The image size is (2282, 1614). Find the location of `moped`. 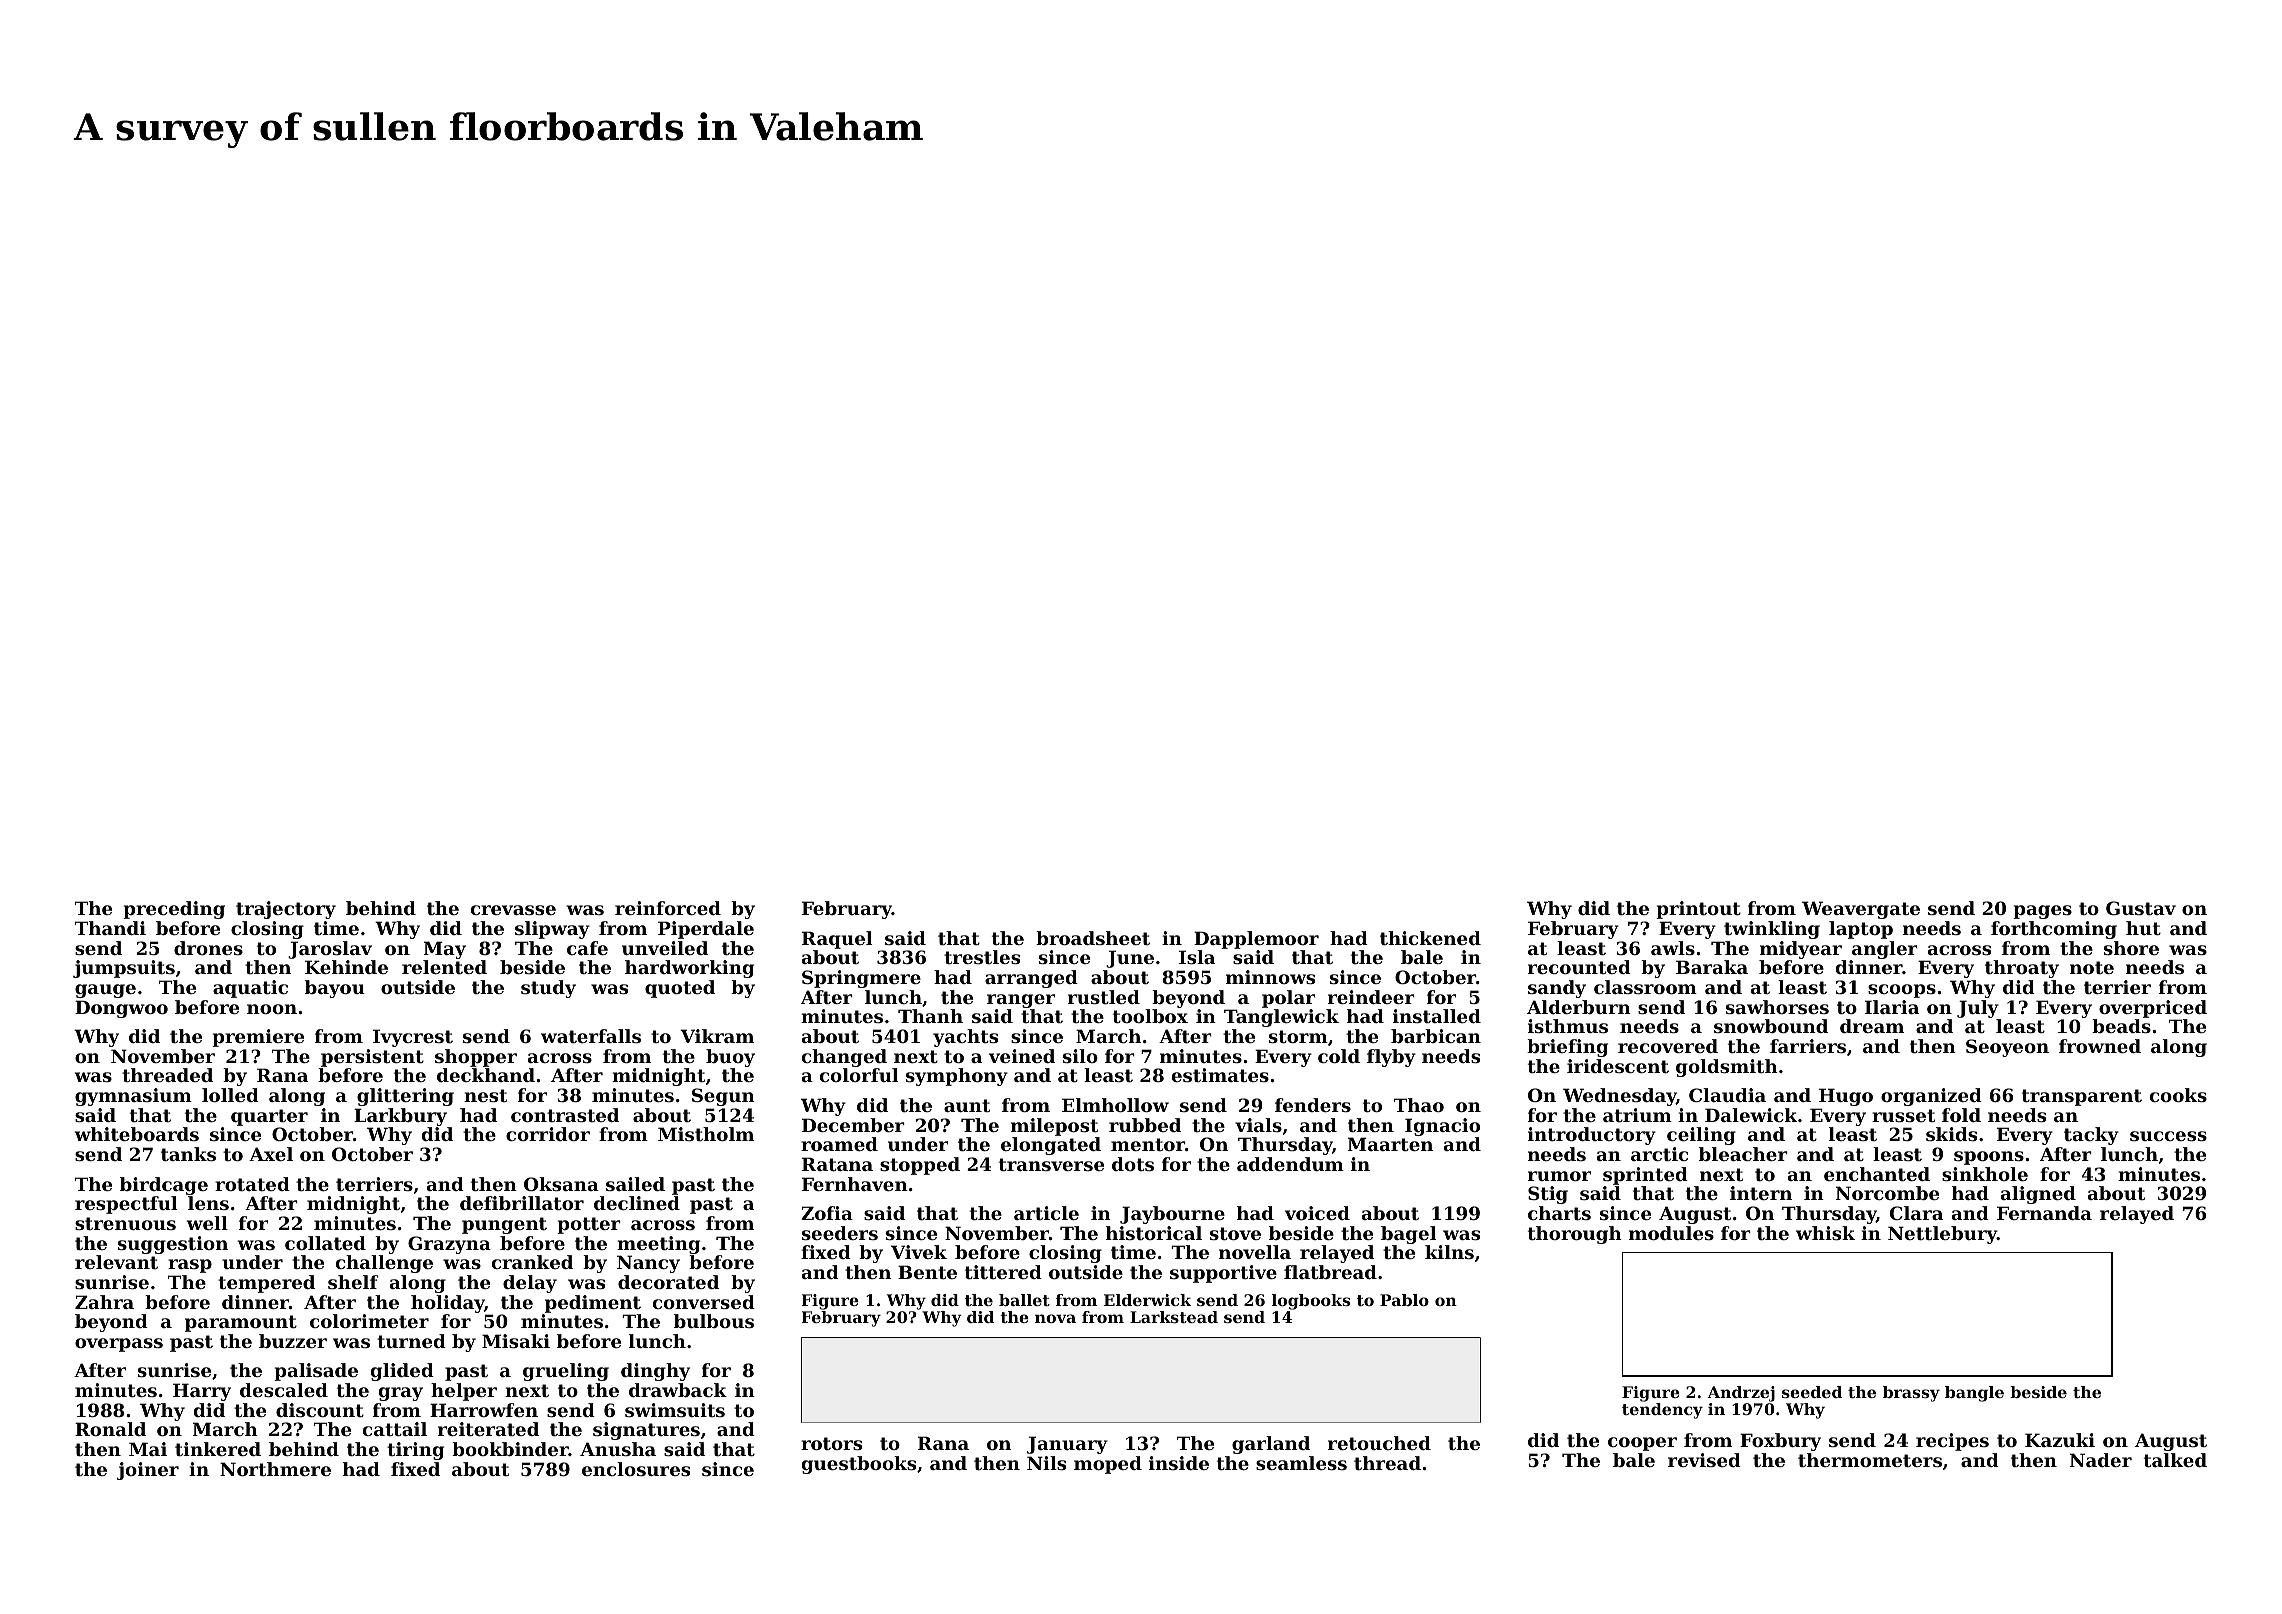

moped is located at coordinates (1108, 1465).
